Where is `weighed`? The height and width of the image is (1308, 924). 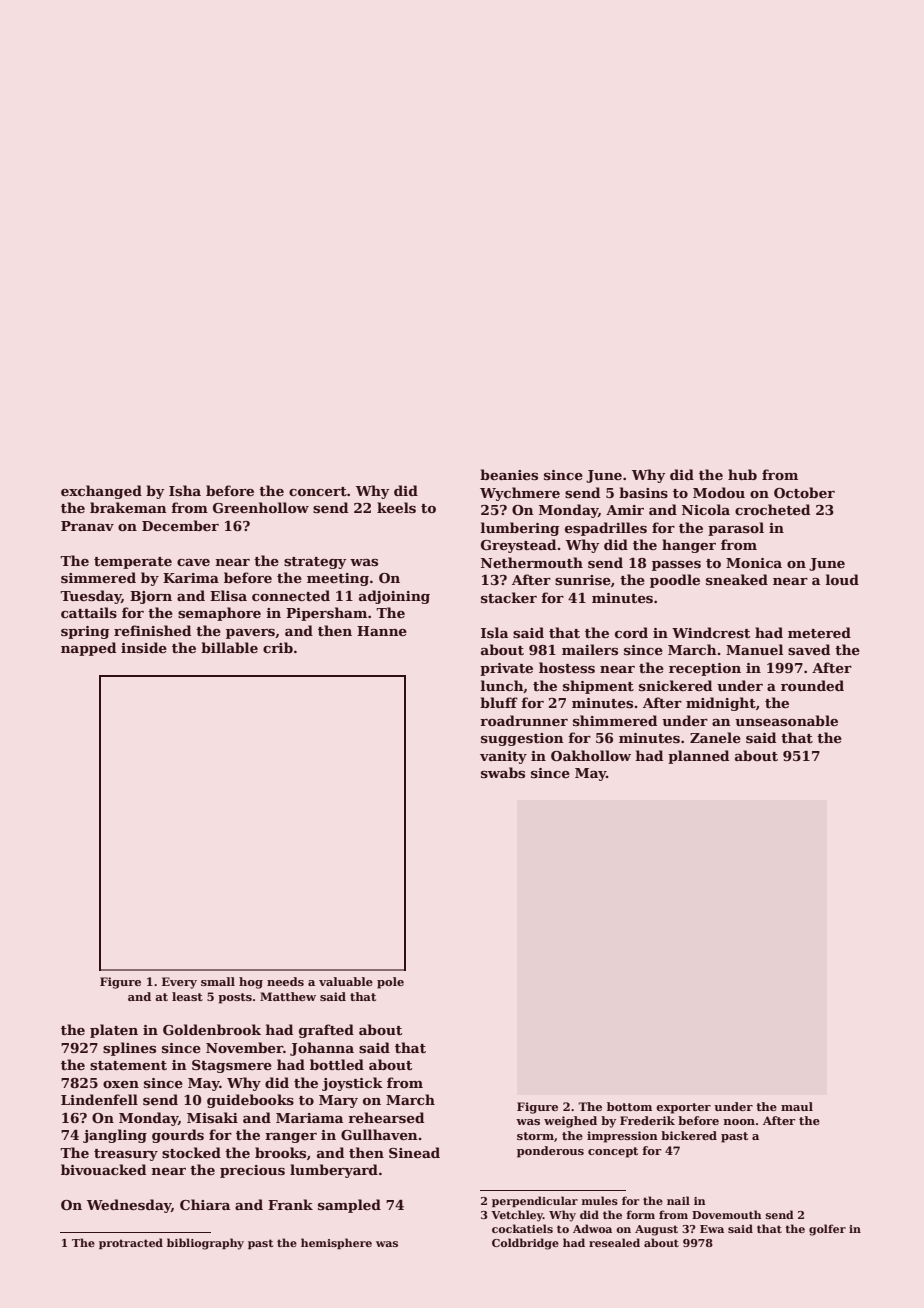
weighed is located at coordinates (570, 1122).
